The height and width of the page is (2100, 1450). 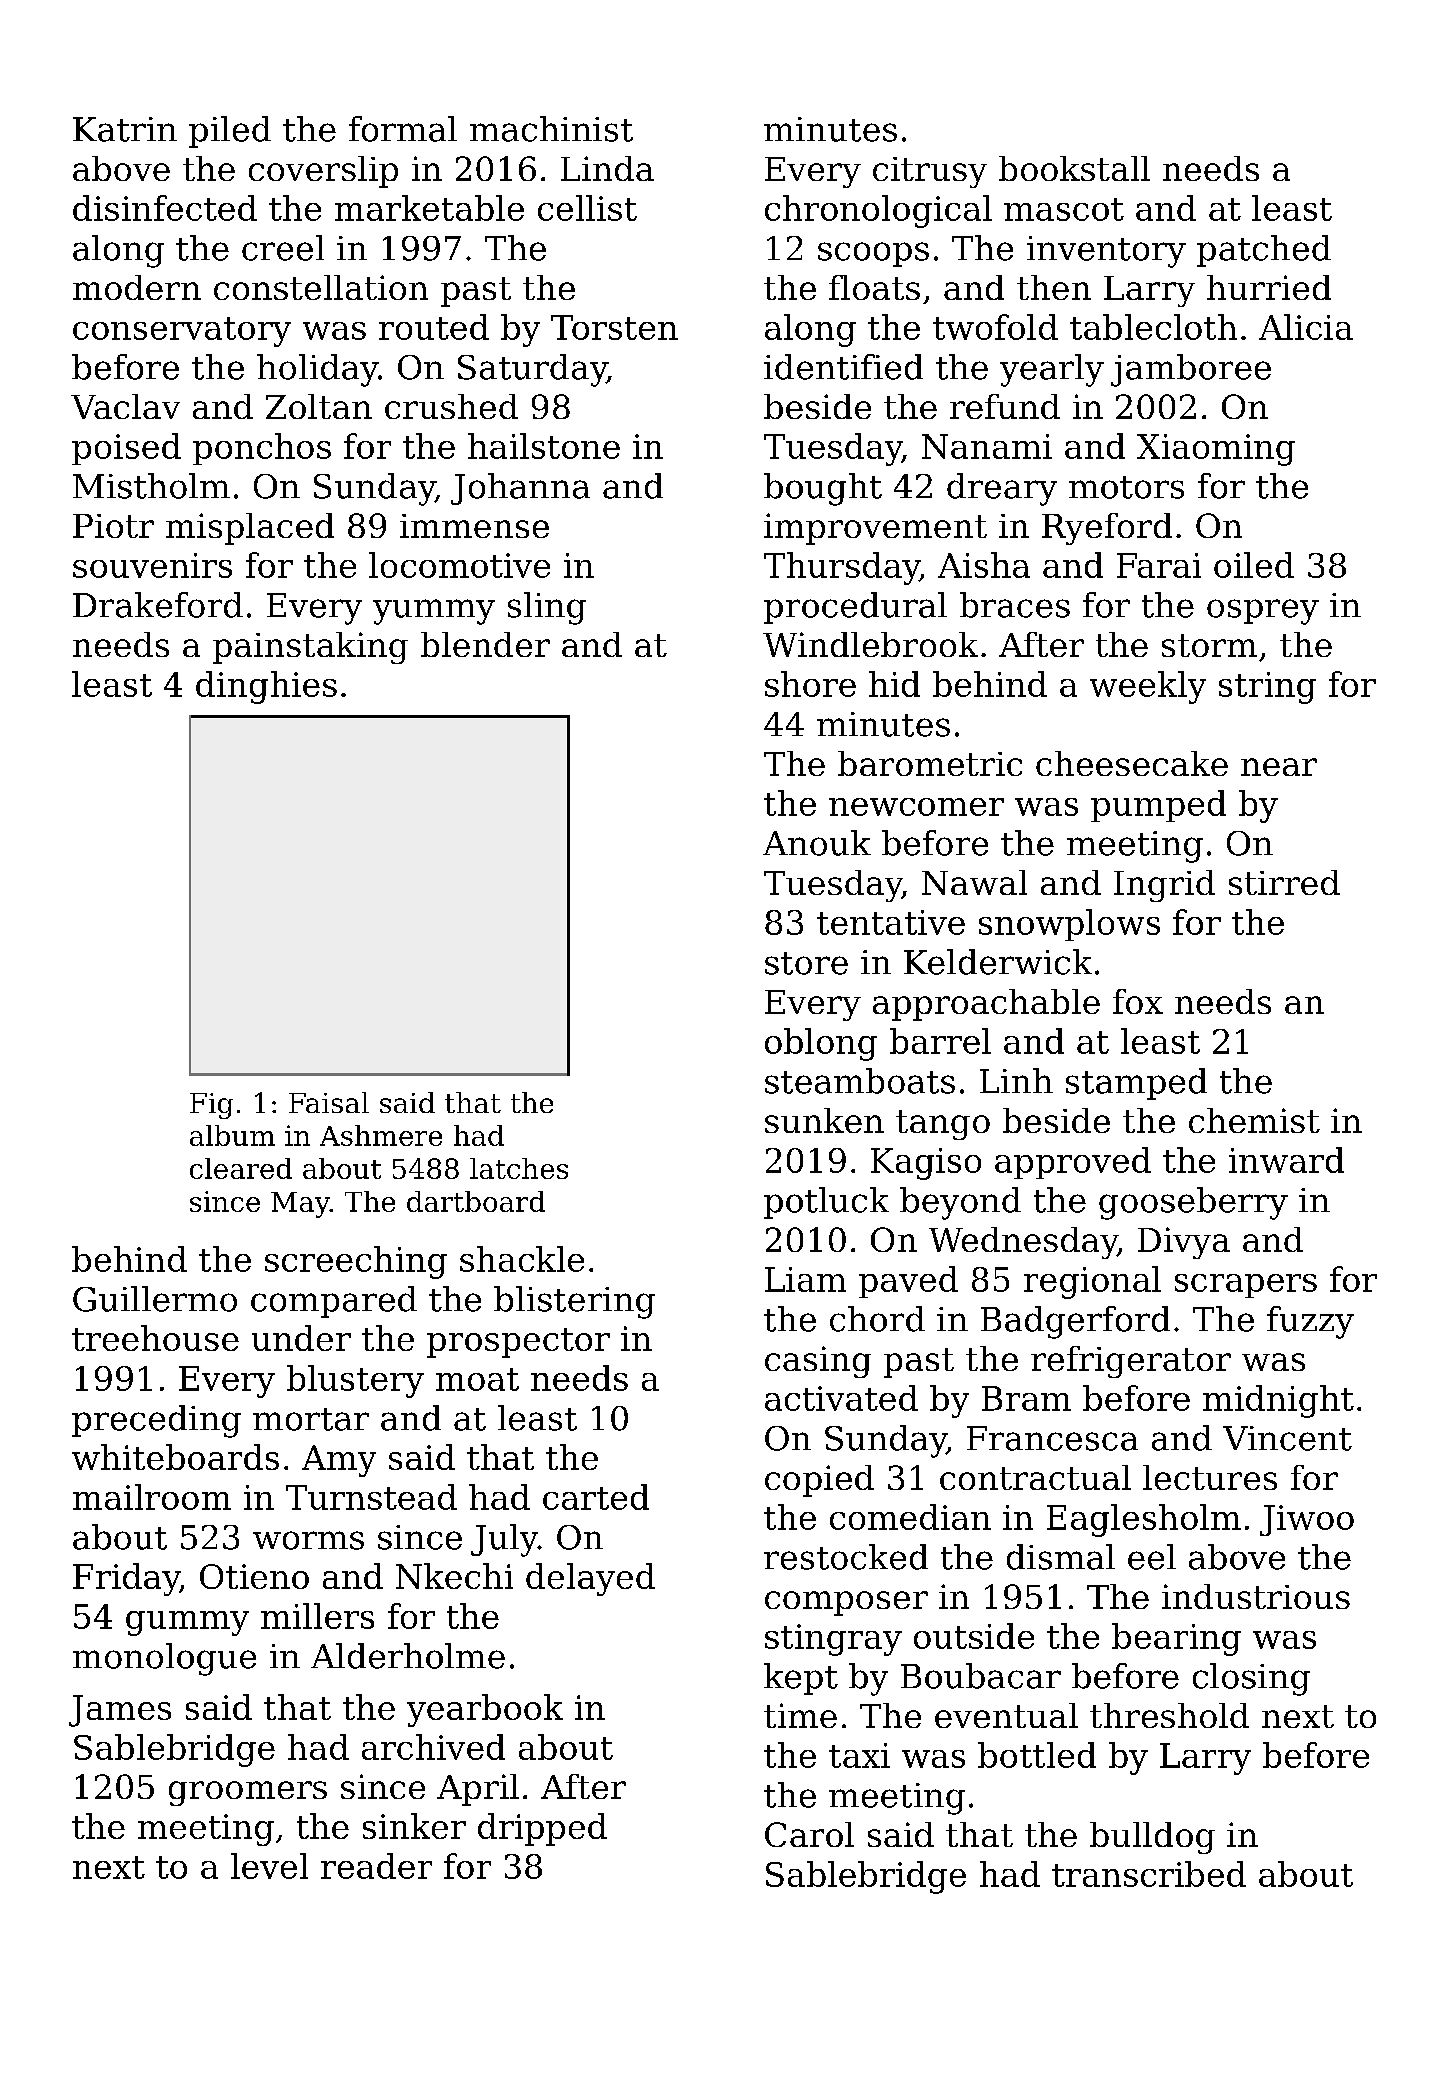 I want to click on refrigerator, so click(x=1131, y=1362).
